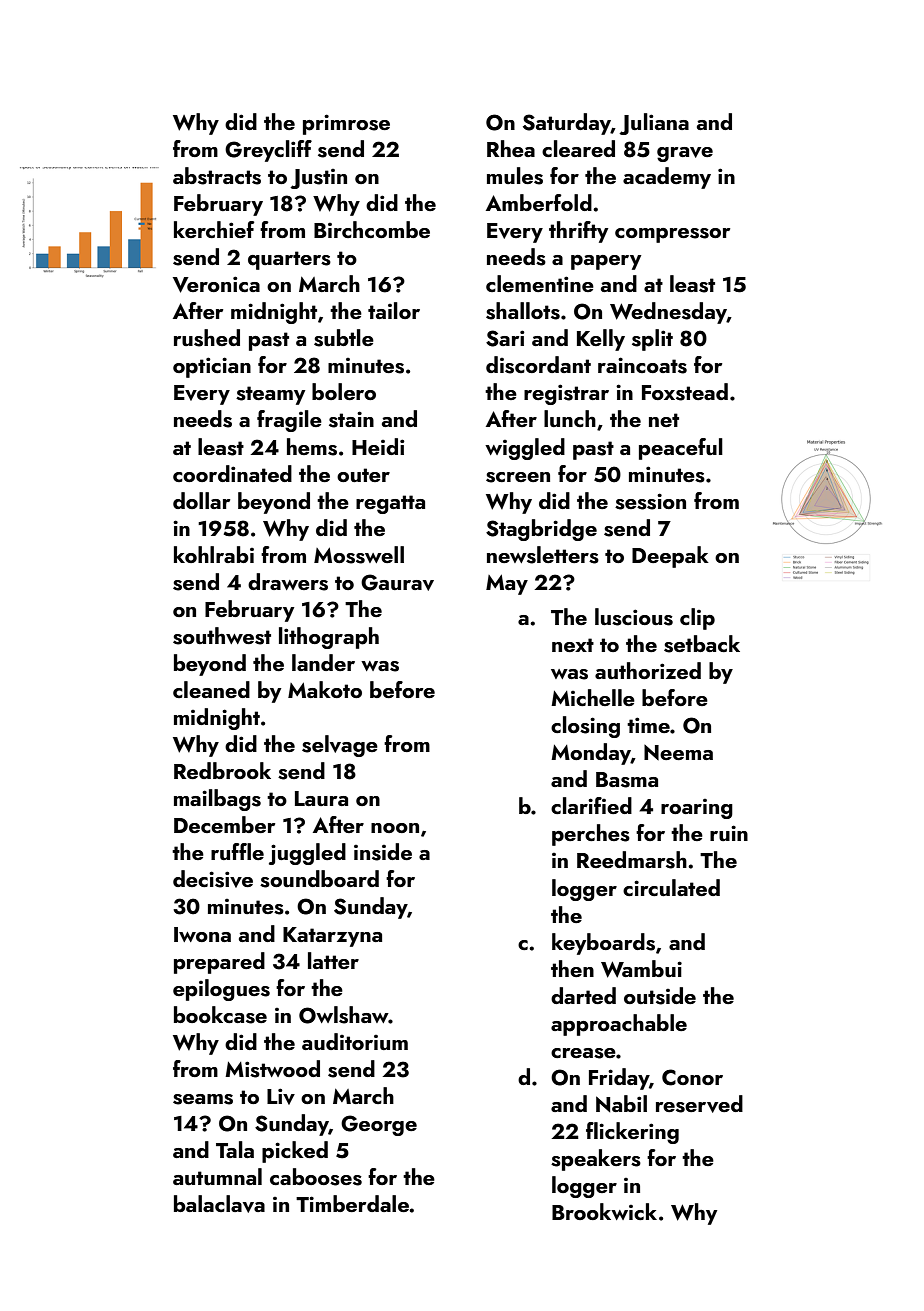 Image resolution: width=924 pixels, height=1311 pixels. I want to click on juggled, so click(307, 854).
